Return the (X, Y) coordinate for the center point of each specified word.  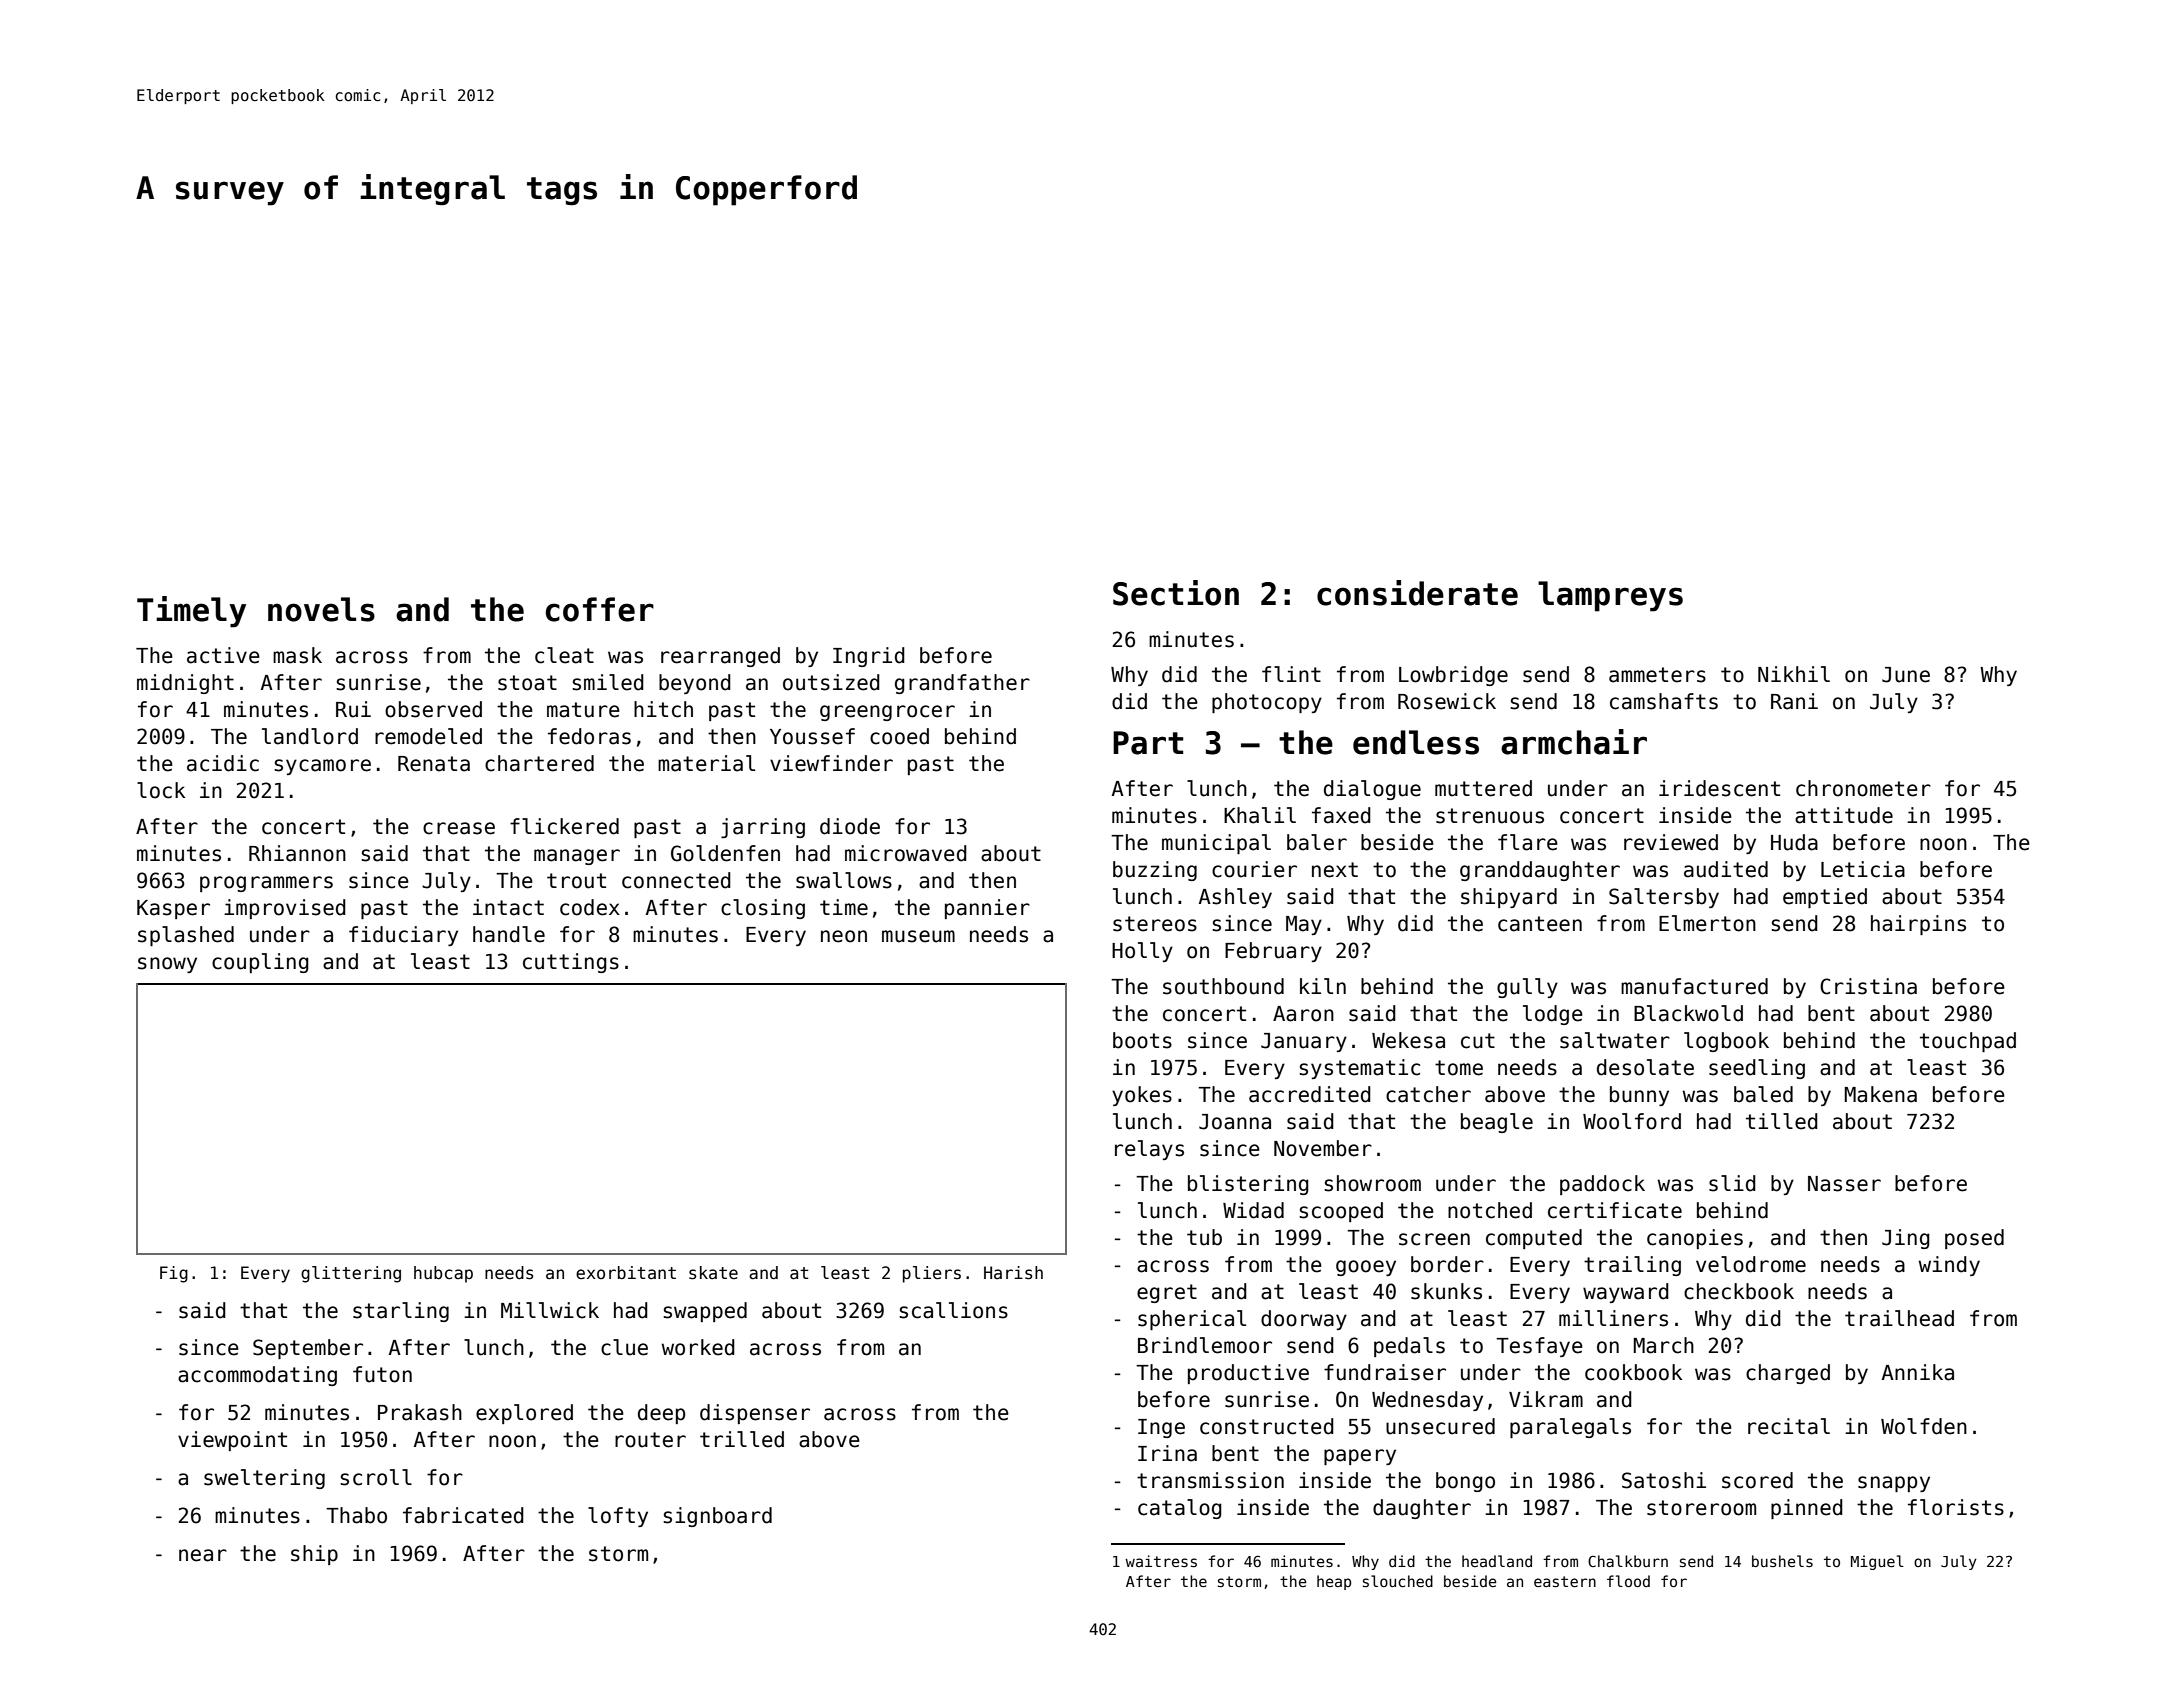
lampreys (1610, 596)
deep (661, 1414)
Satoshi (1664, 1480)
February (1273, 952)
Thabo (356, 1515)
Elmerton (1707, 923)
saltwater (1615, 1040)
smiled (608, 682)
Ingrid (869, 657)
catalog (1180, 1509)
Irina (1167, 1453)
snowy (167, 965)
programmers (266, 884)
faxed (1341, 815)
